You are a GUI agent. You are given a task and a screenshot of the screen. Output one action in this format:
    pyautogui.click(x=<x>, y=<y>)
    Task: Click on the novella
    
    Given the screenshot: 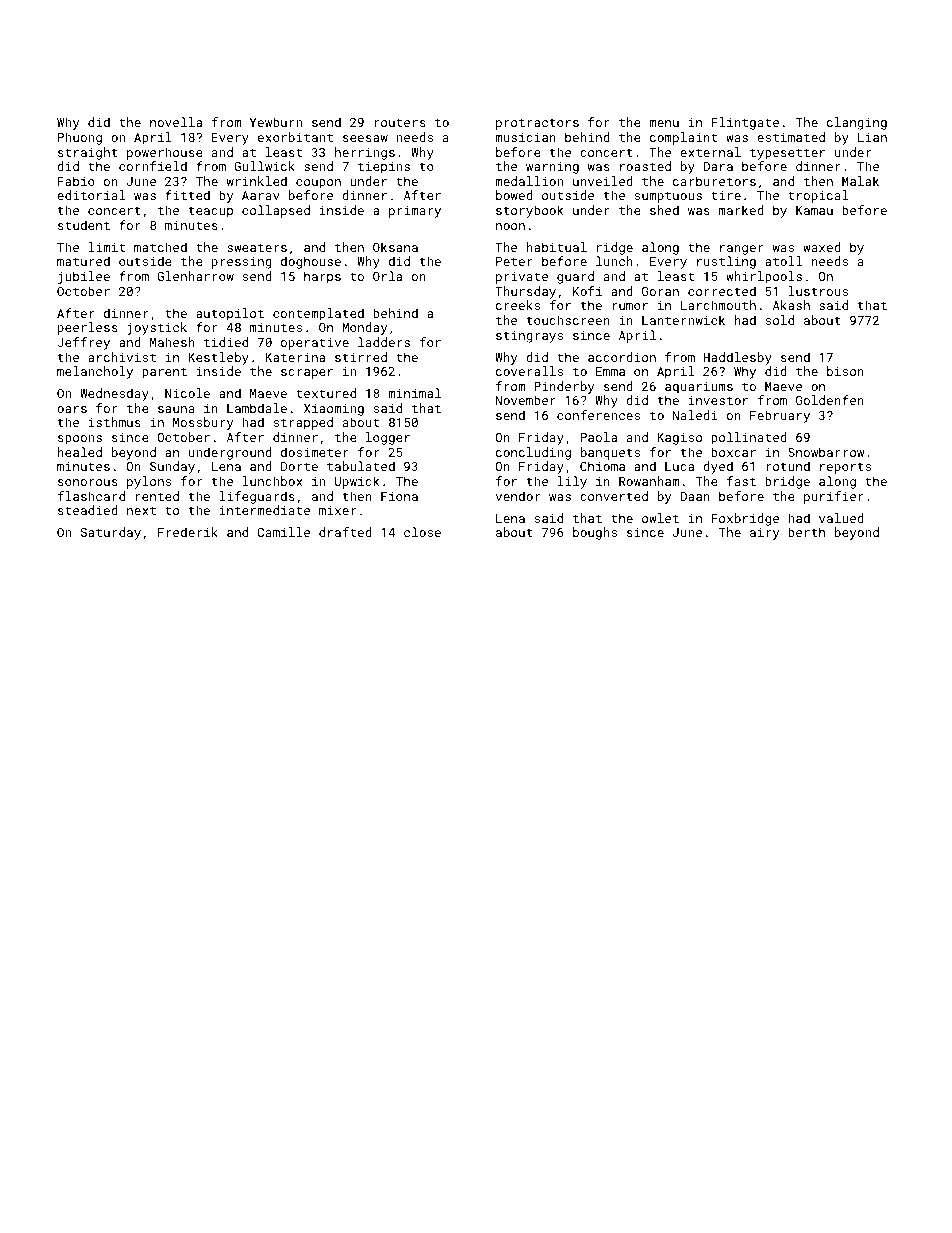 What is the action you would take?
    pyautogui.click(x=176, y=122)
